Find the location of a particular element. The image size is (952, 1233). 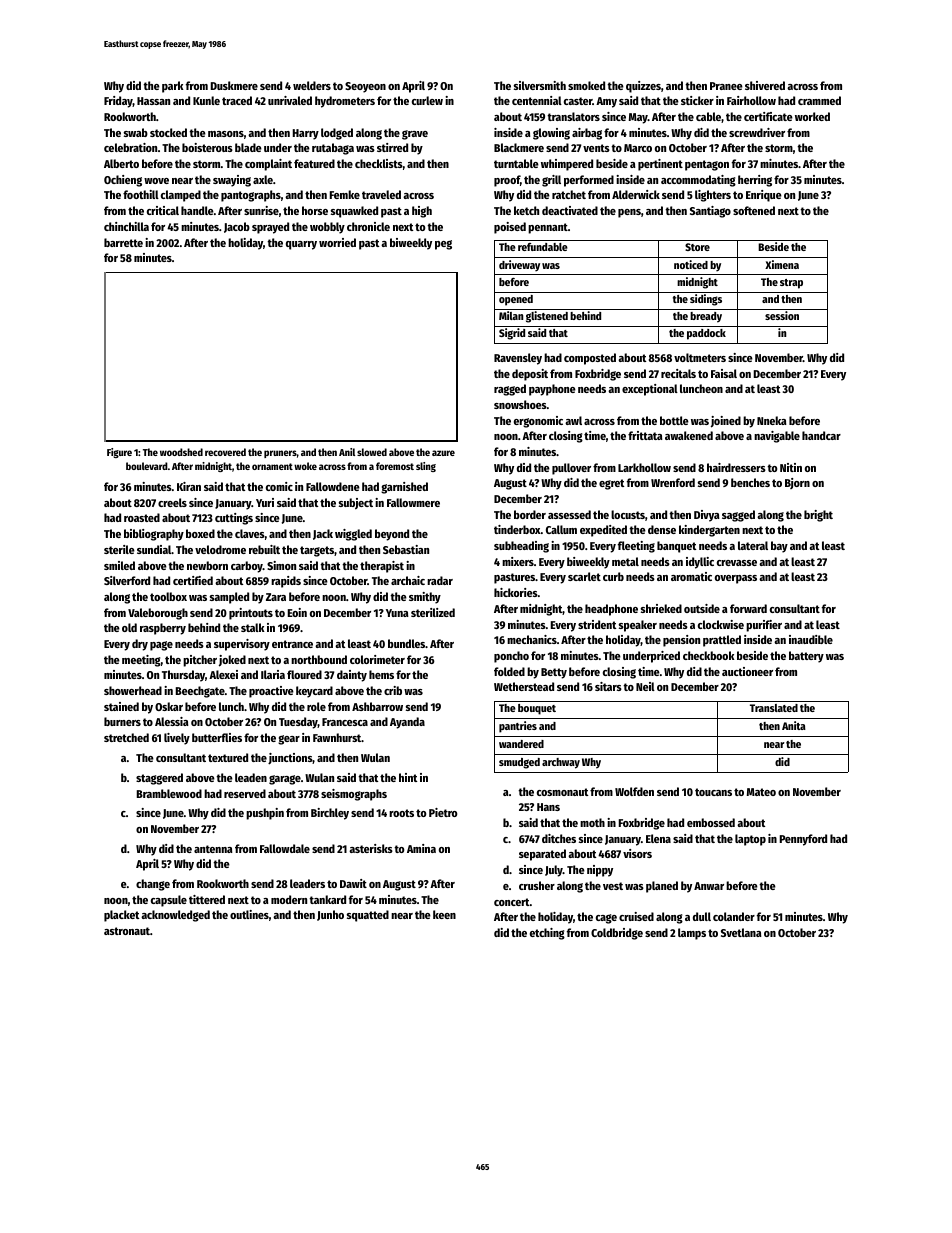

park is located at coordinates (173, 87).
